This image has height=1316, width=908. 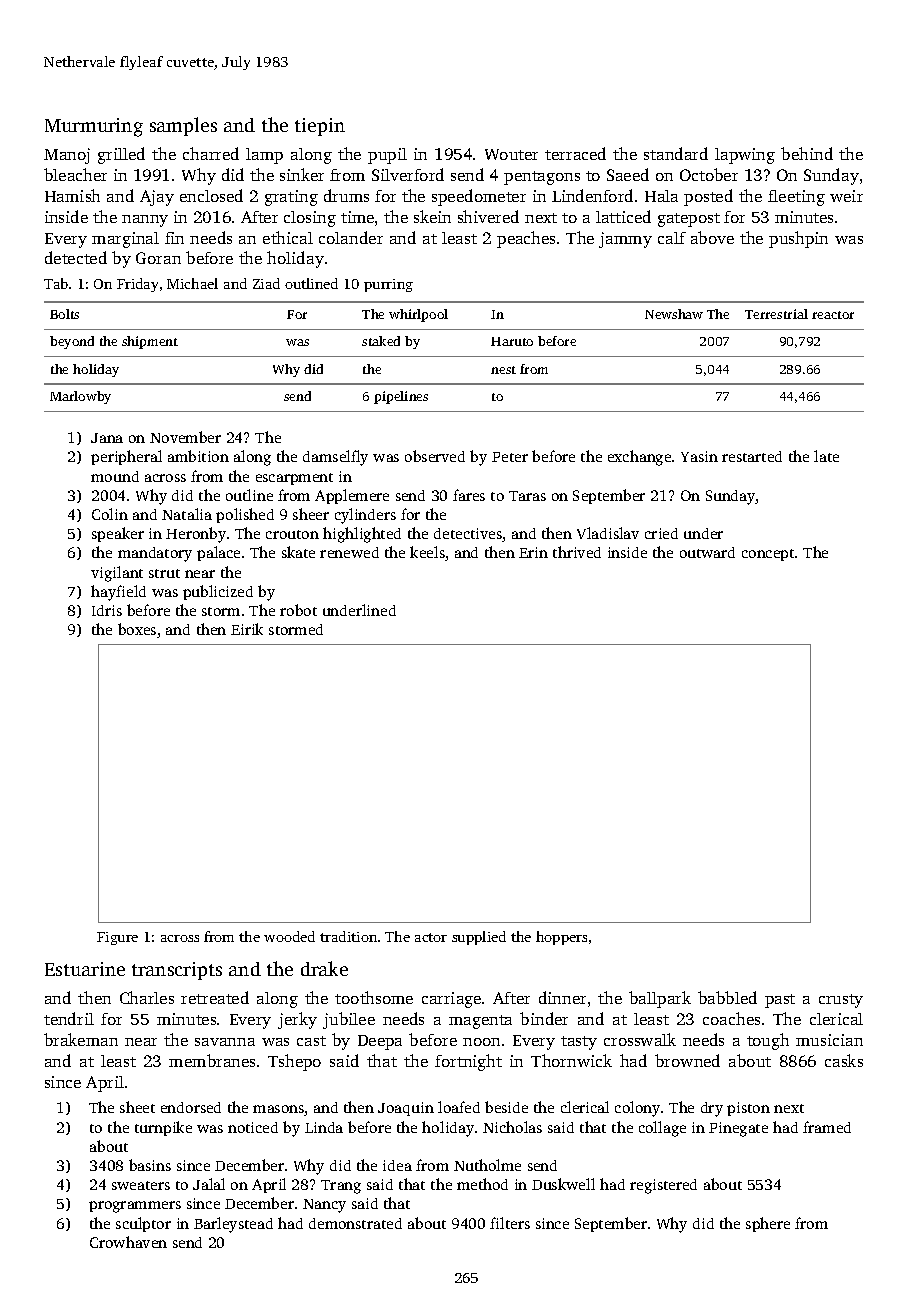 What do you see at coordinates (406, 1109) in the image?
I see `Joaquin` at bounding box center [406, 1109].
